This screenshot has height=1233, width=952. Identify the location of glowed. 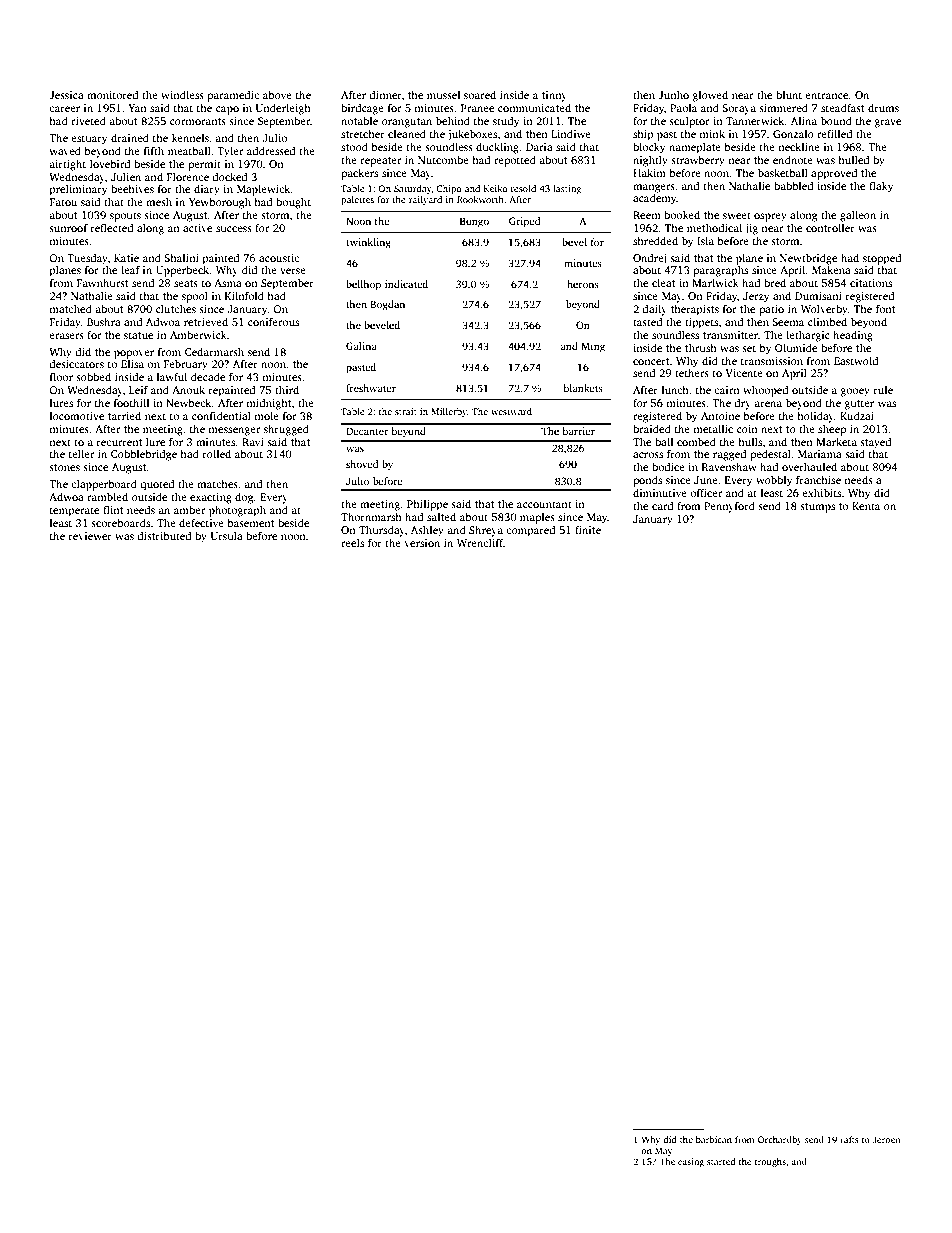
(710, 96).
